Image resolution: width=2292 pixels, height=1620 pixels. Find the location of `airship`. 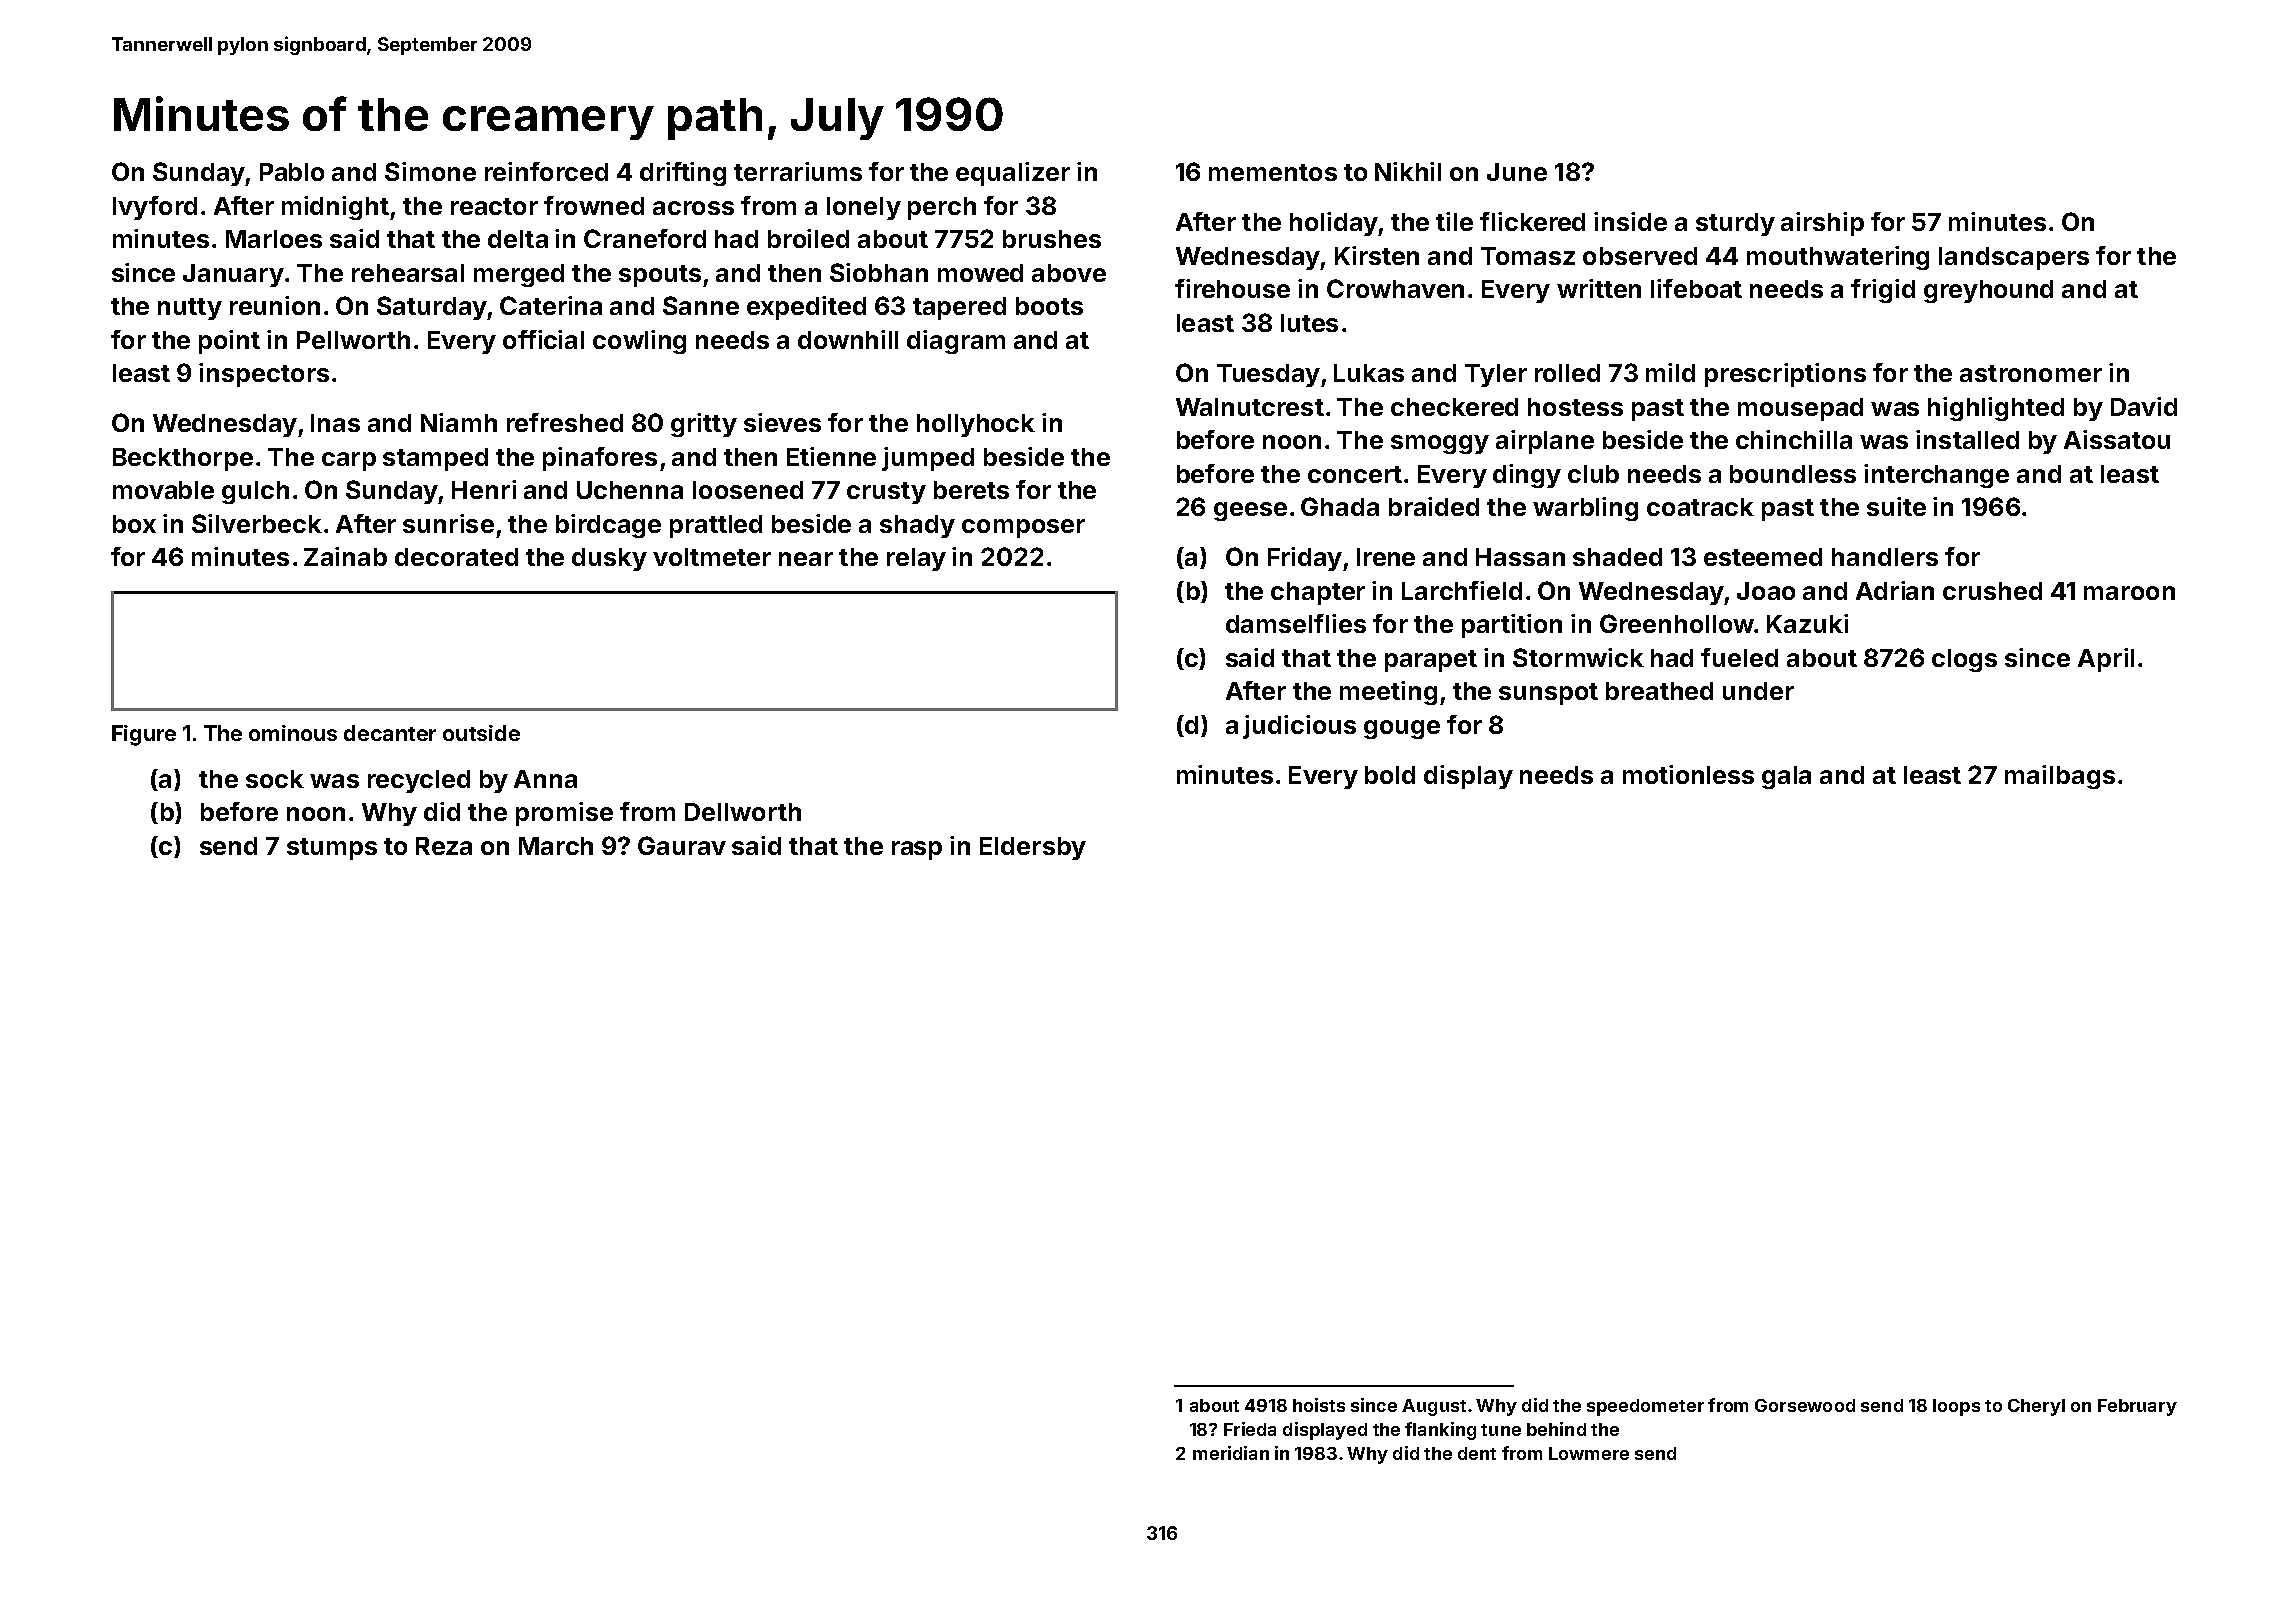

airship is located at coordinates (1822, 224).
